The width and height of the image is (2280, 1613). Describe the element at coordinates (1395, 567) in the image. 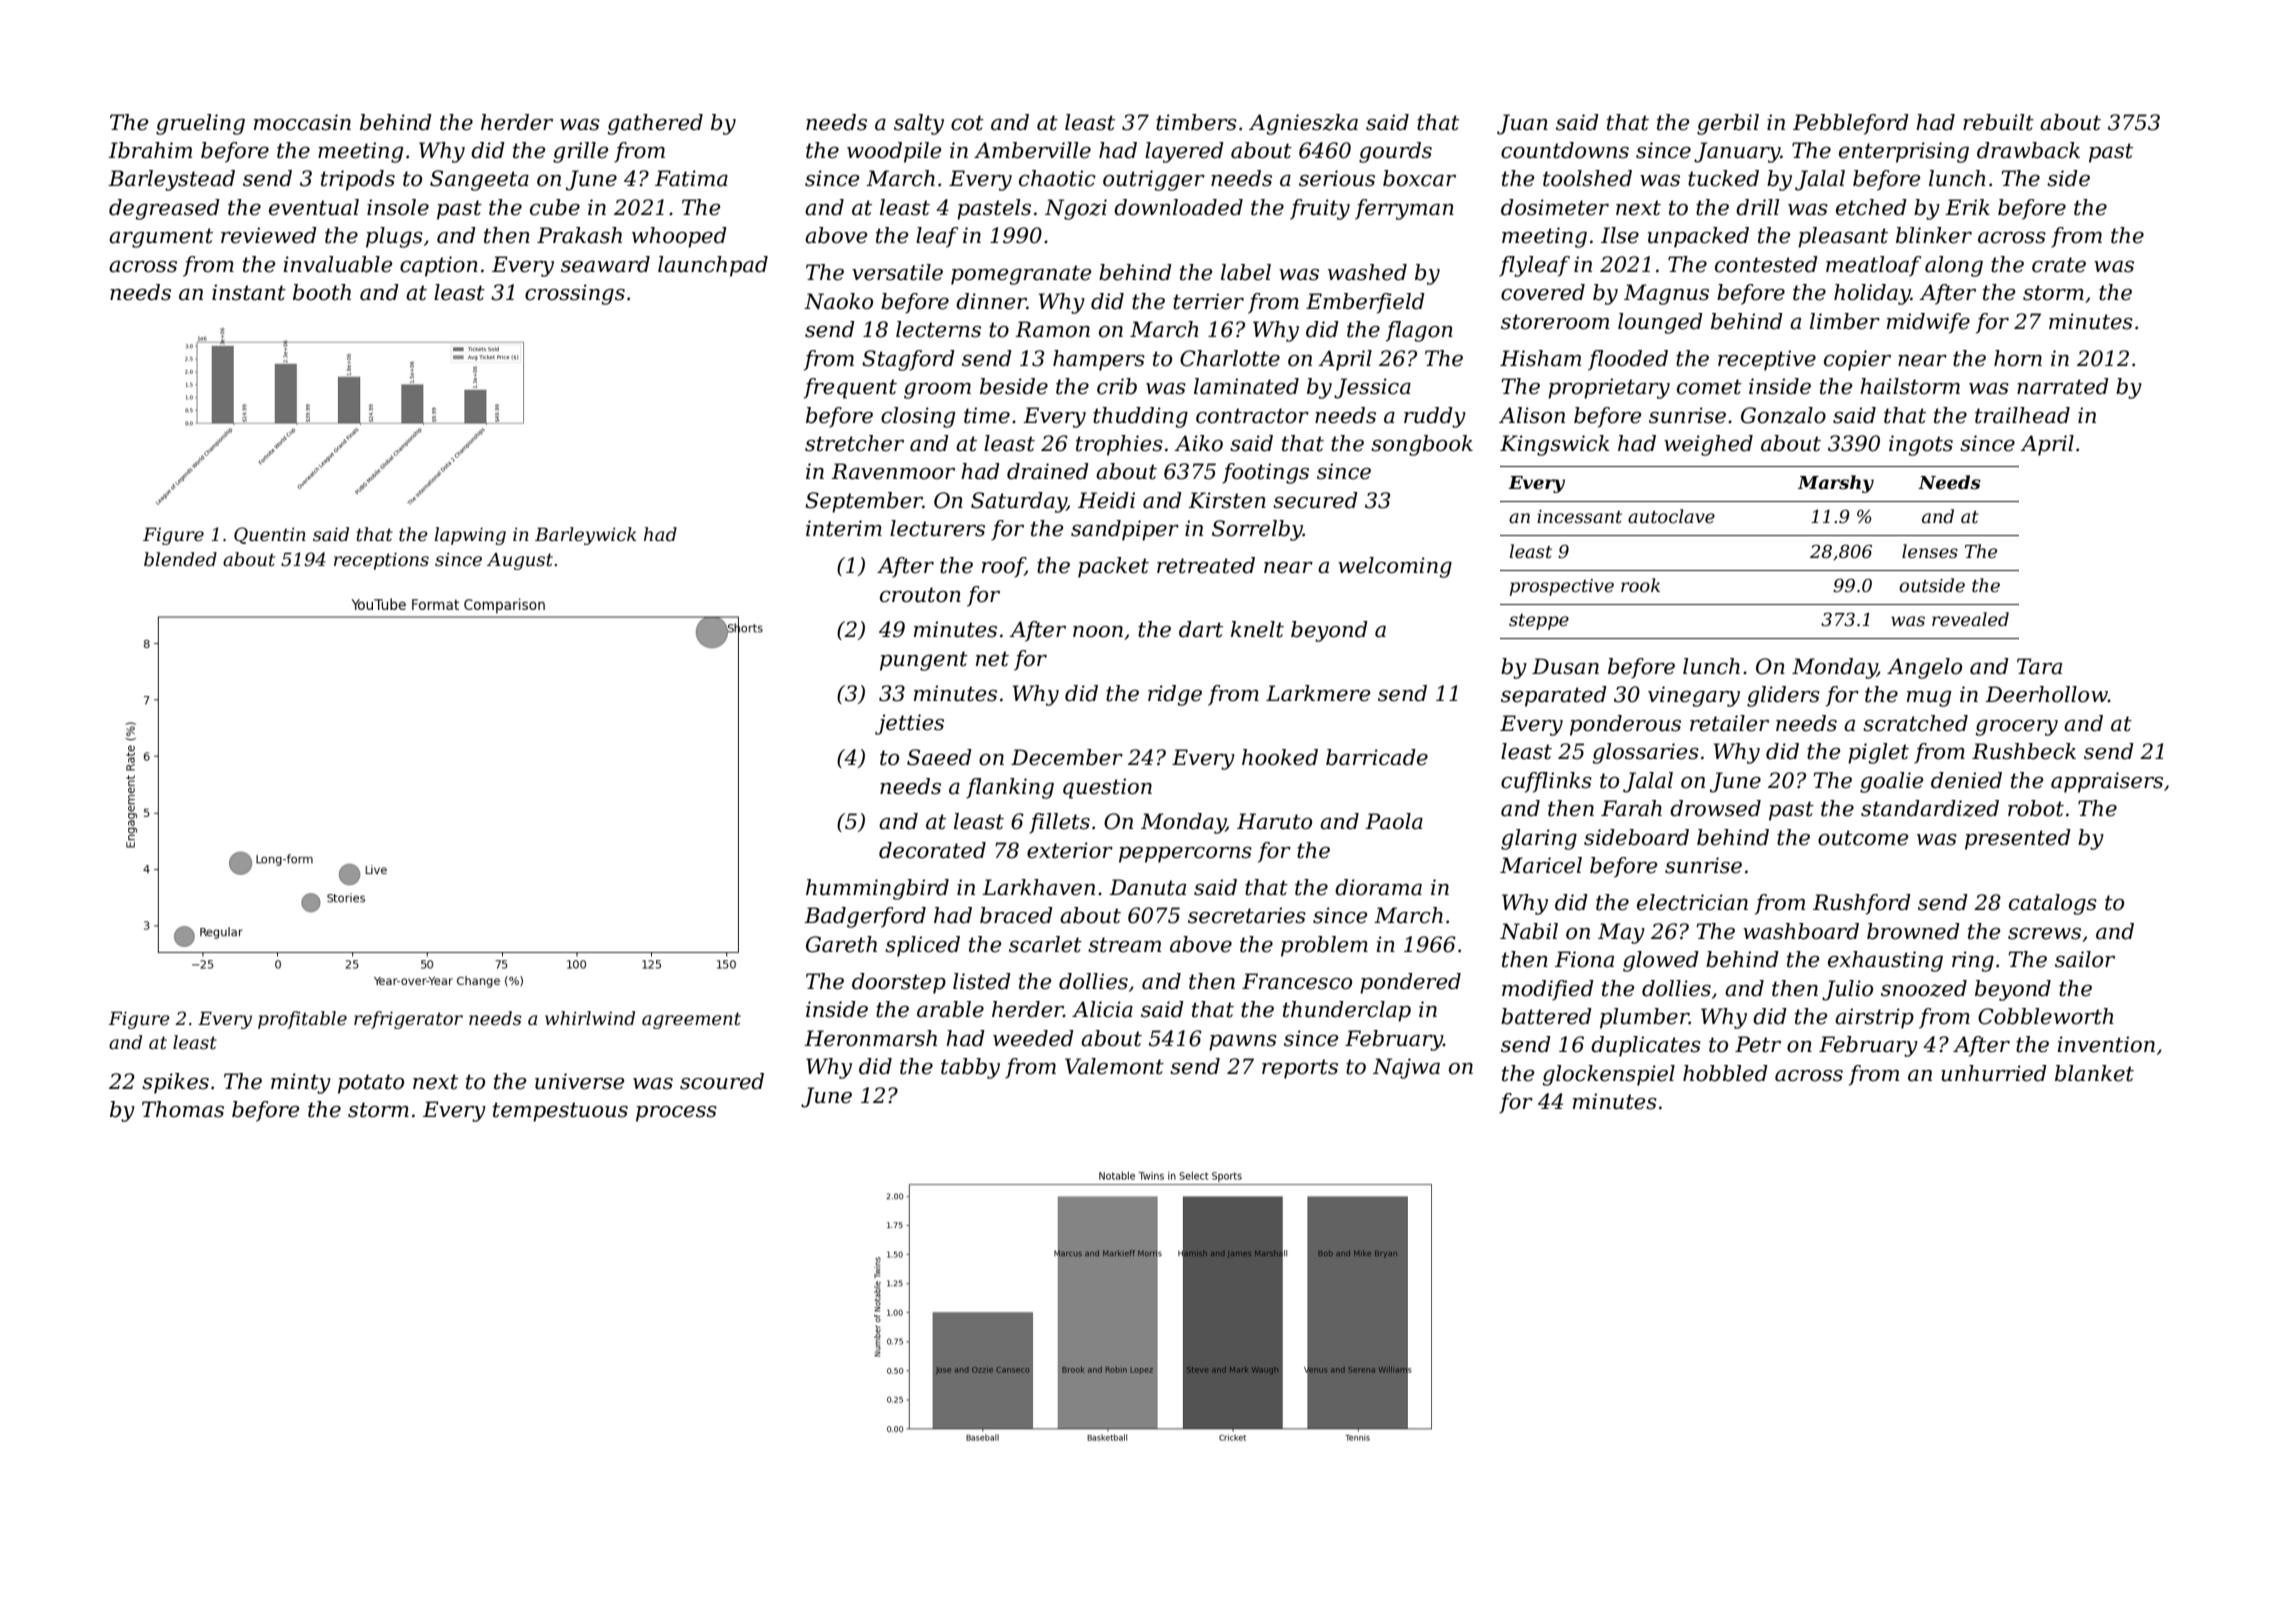

I see `welcoming` at that location.
